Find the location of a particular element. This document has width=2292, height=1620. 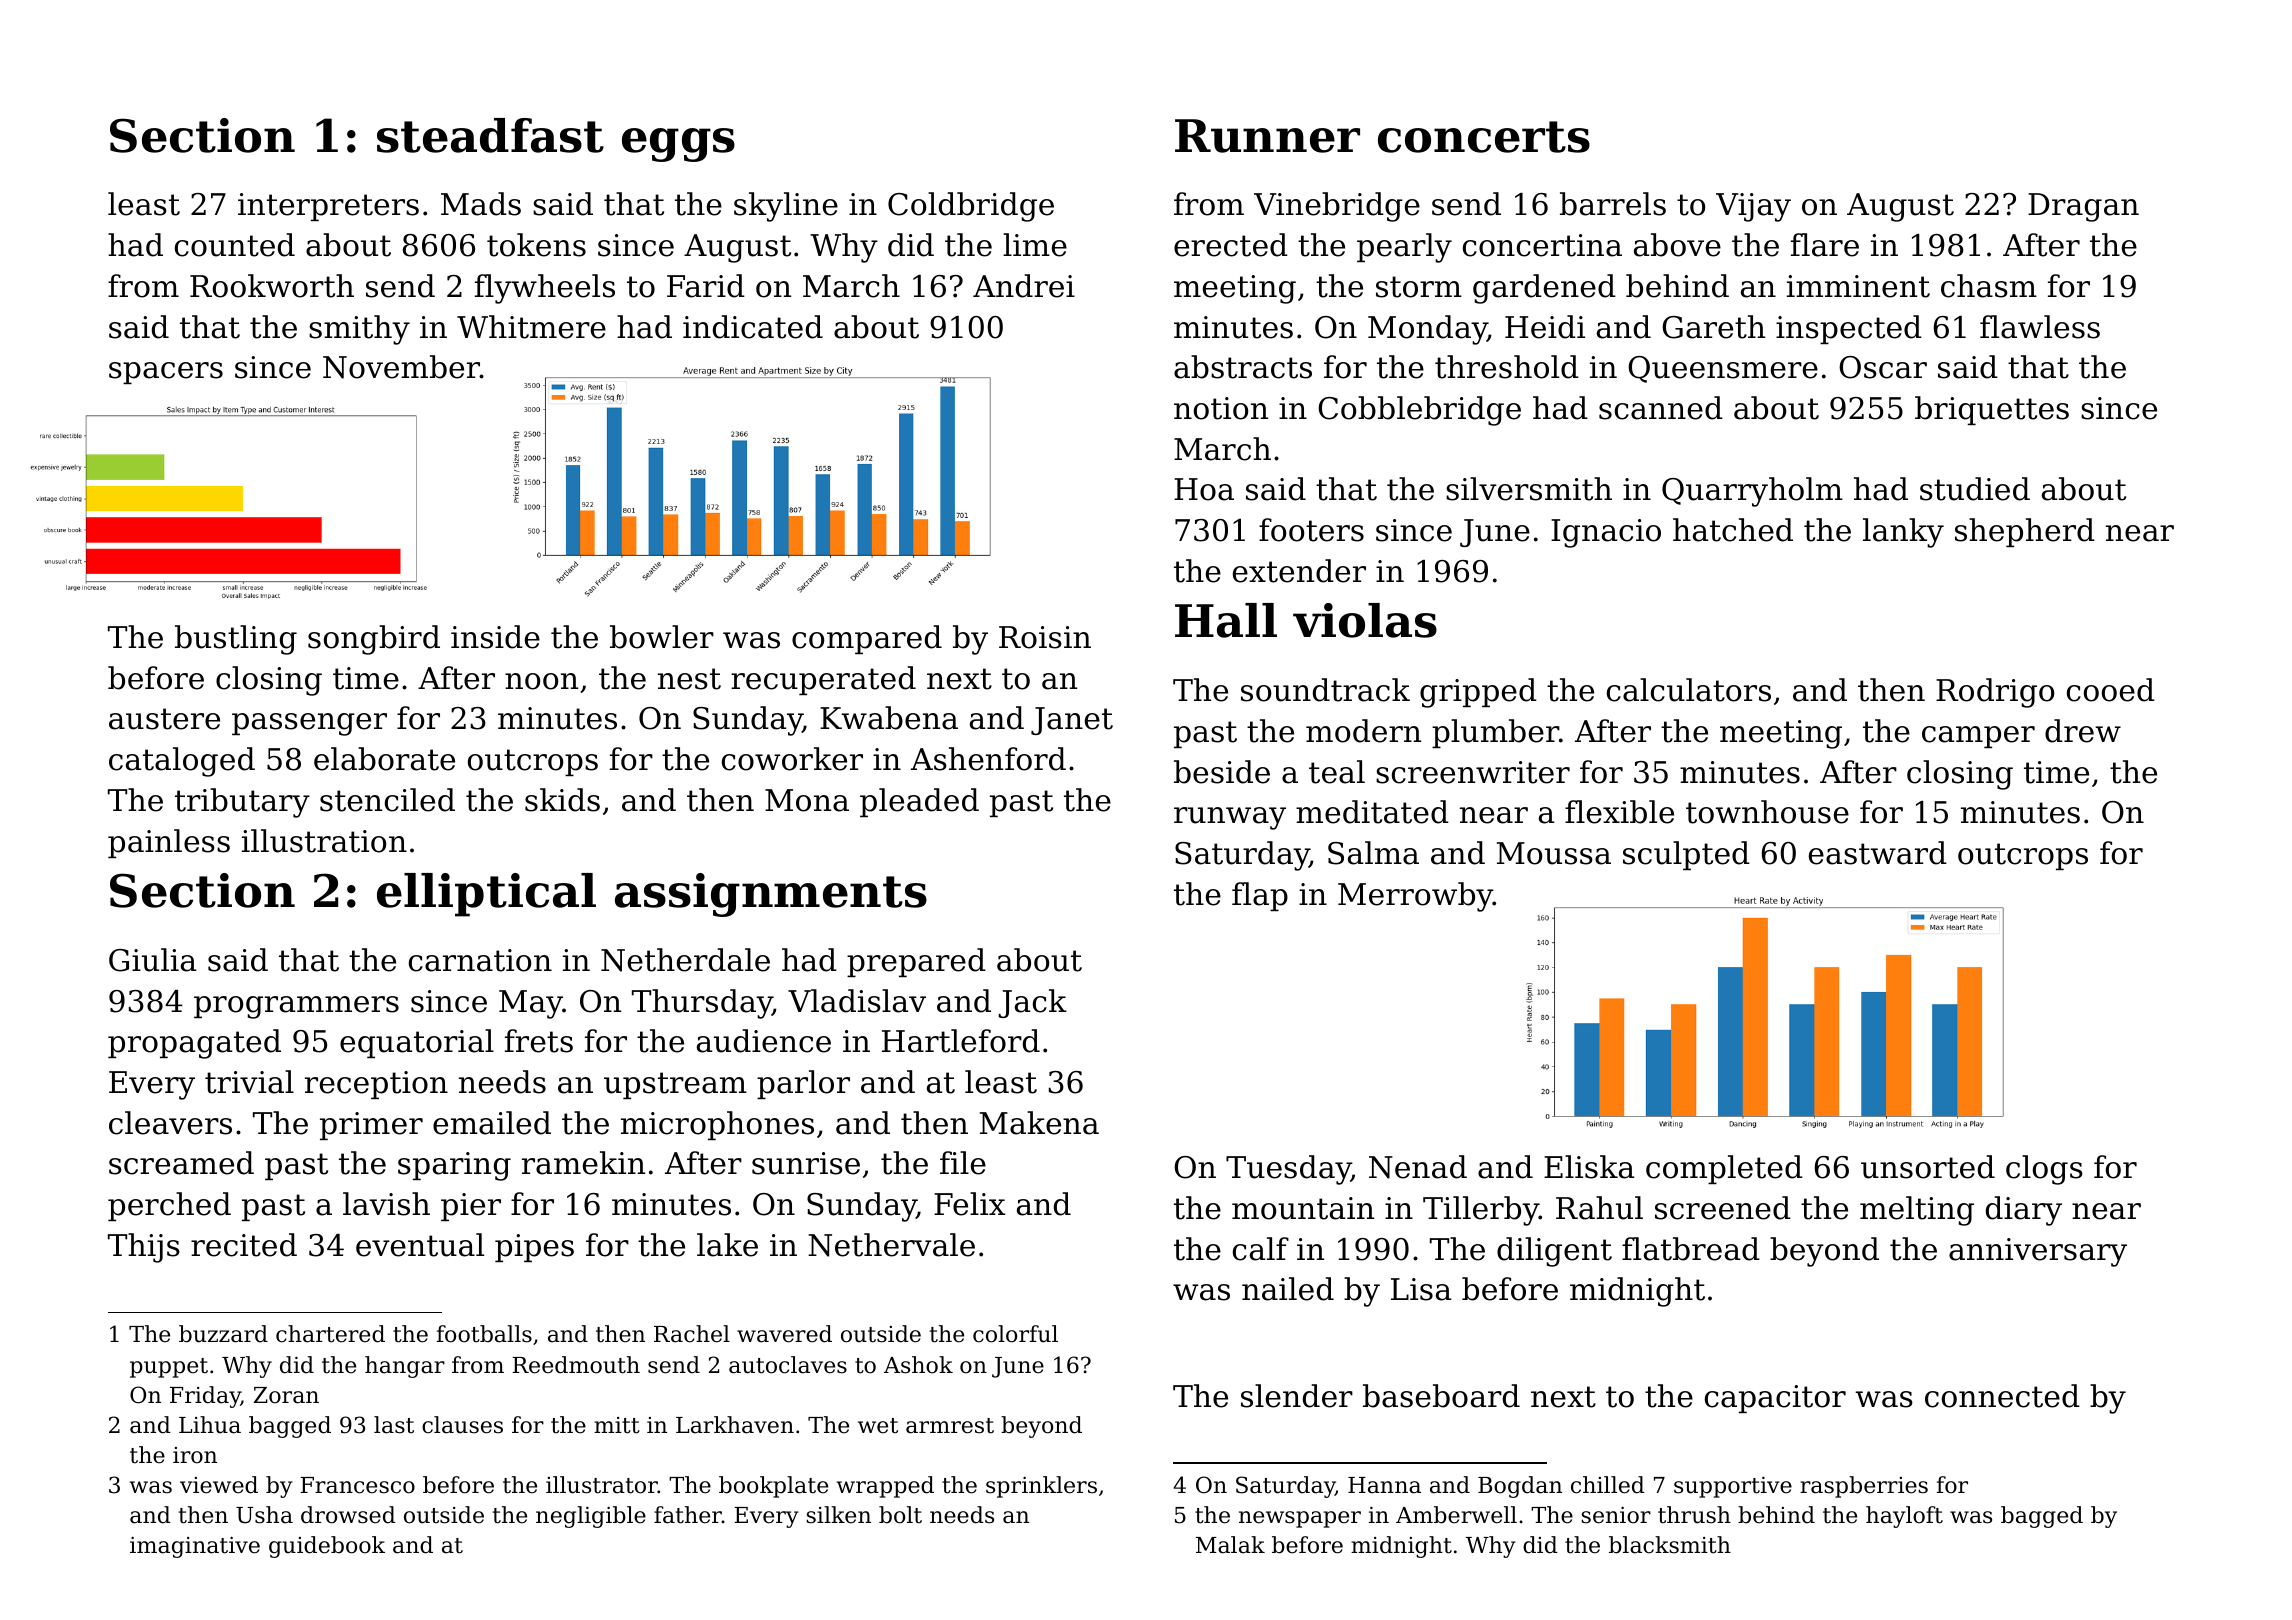

concerts is located at coordinates (1484, 137).
